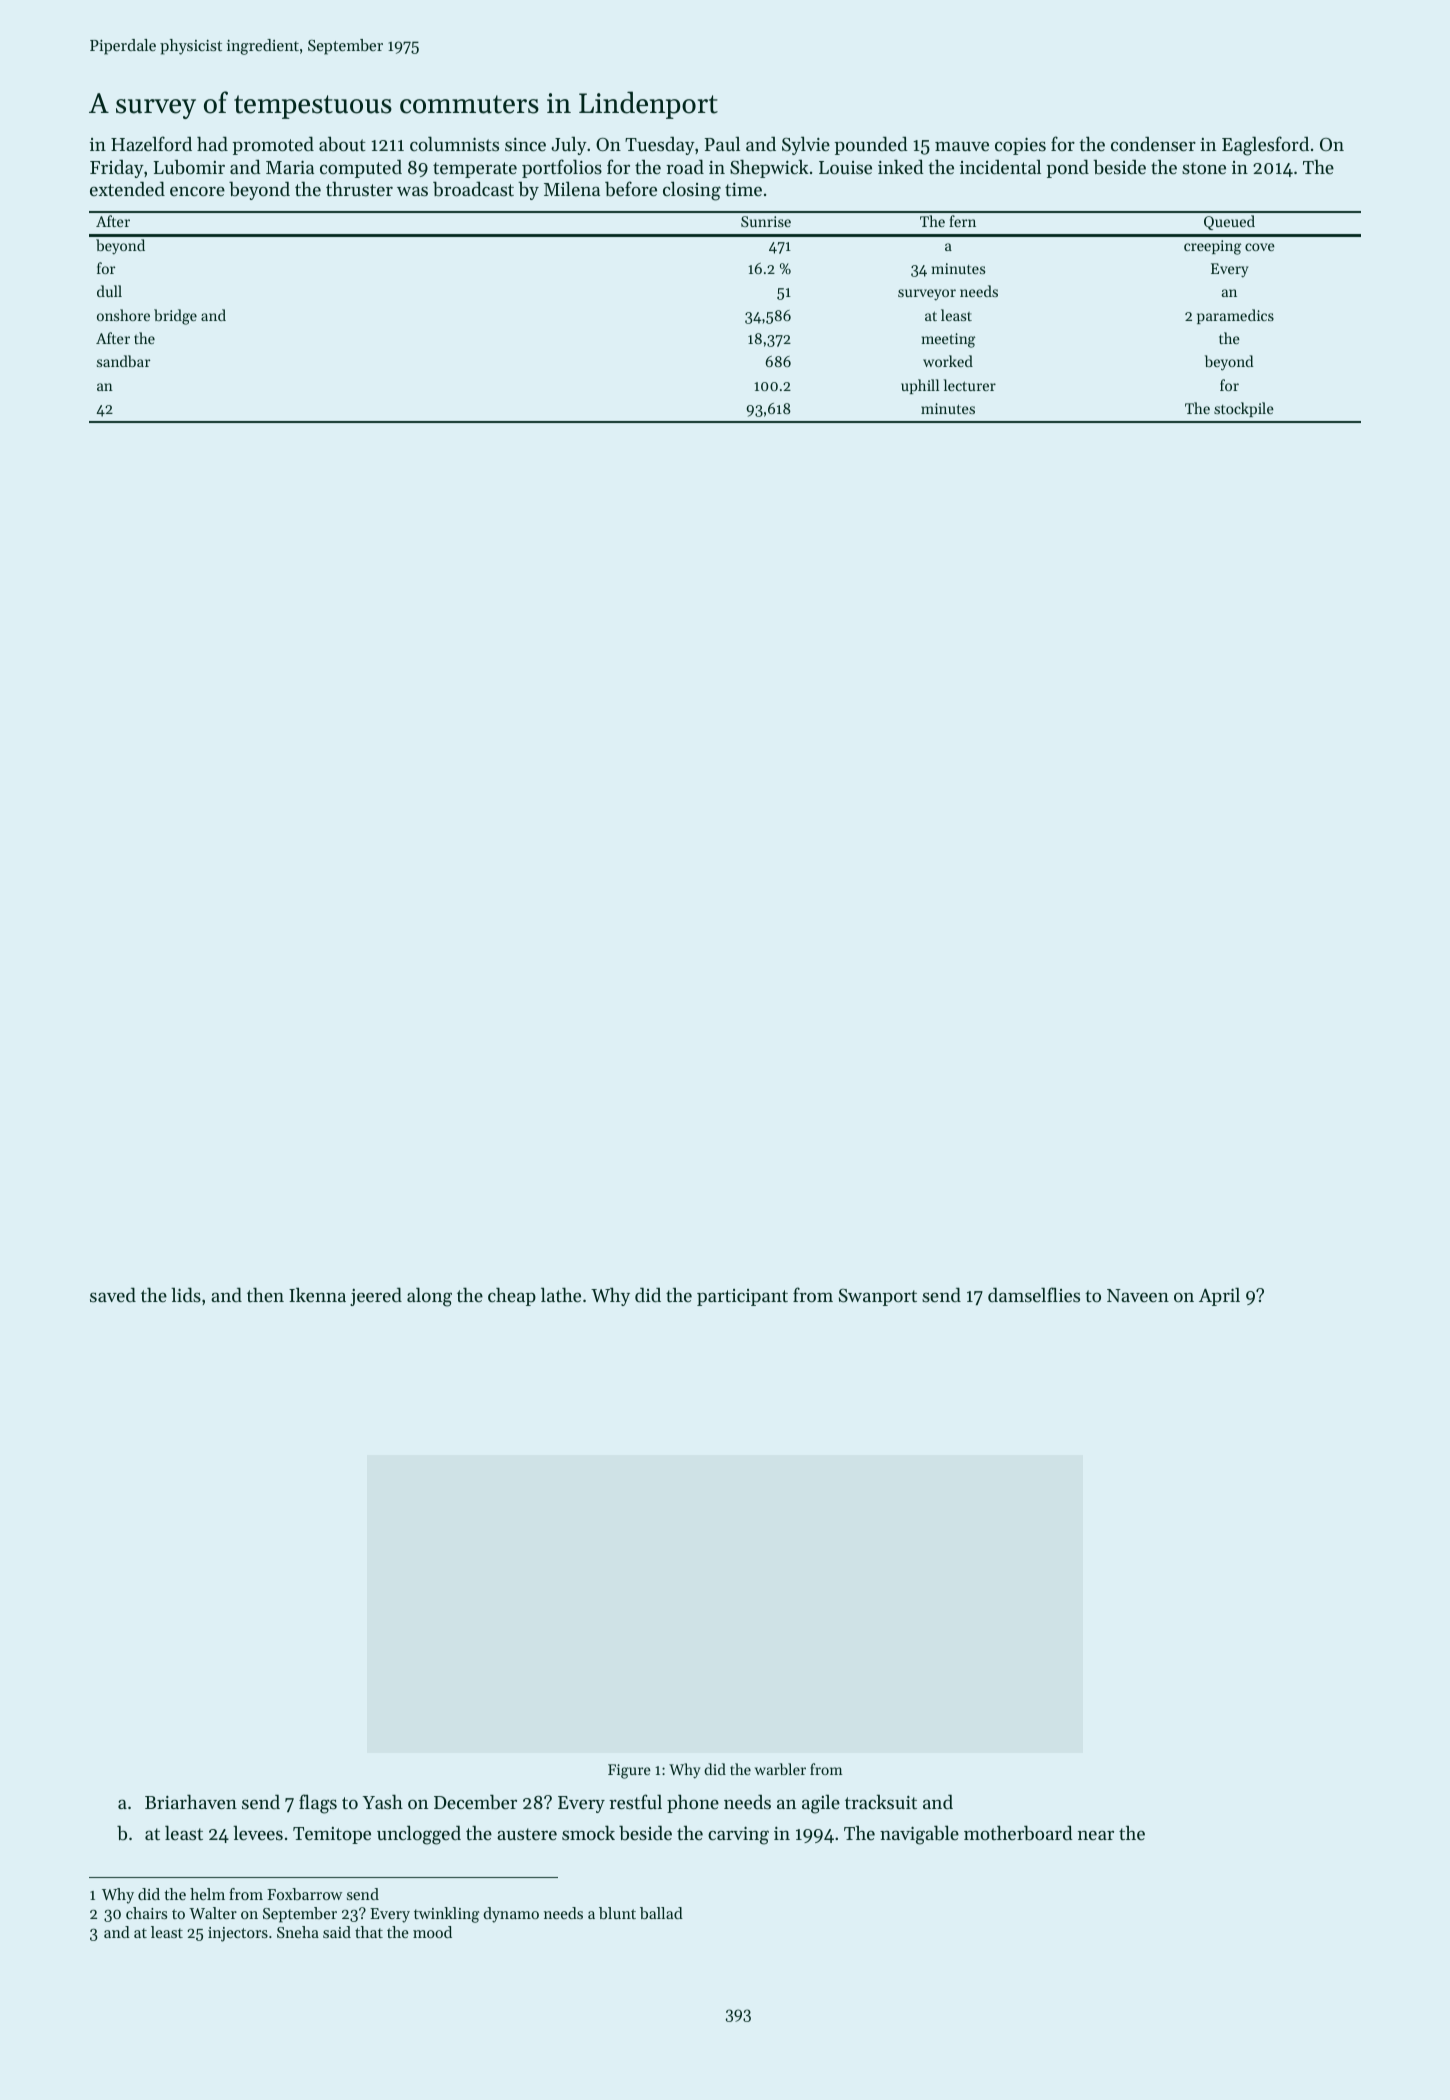 This image has width=1450, height=2100. I want to click on saved, so click(113, 1295).
